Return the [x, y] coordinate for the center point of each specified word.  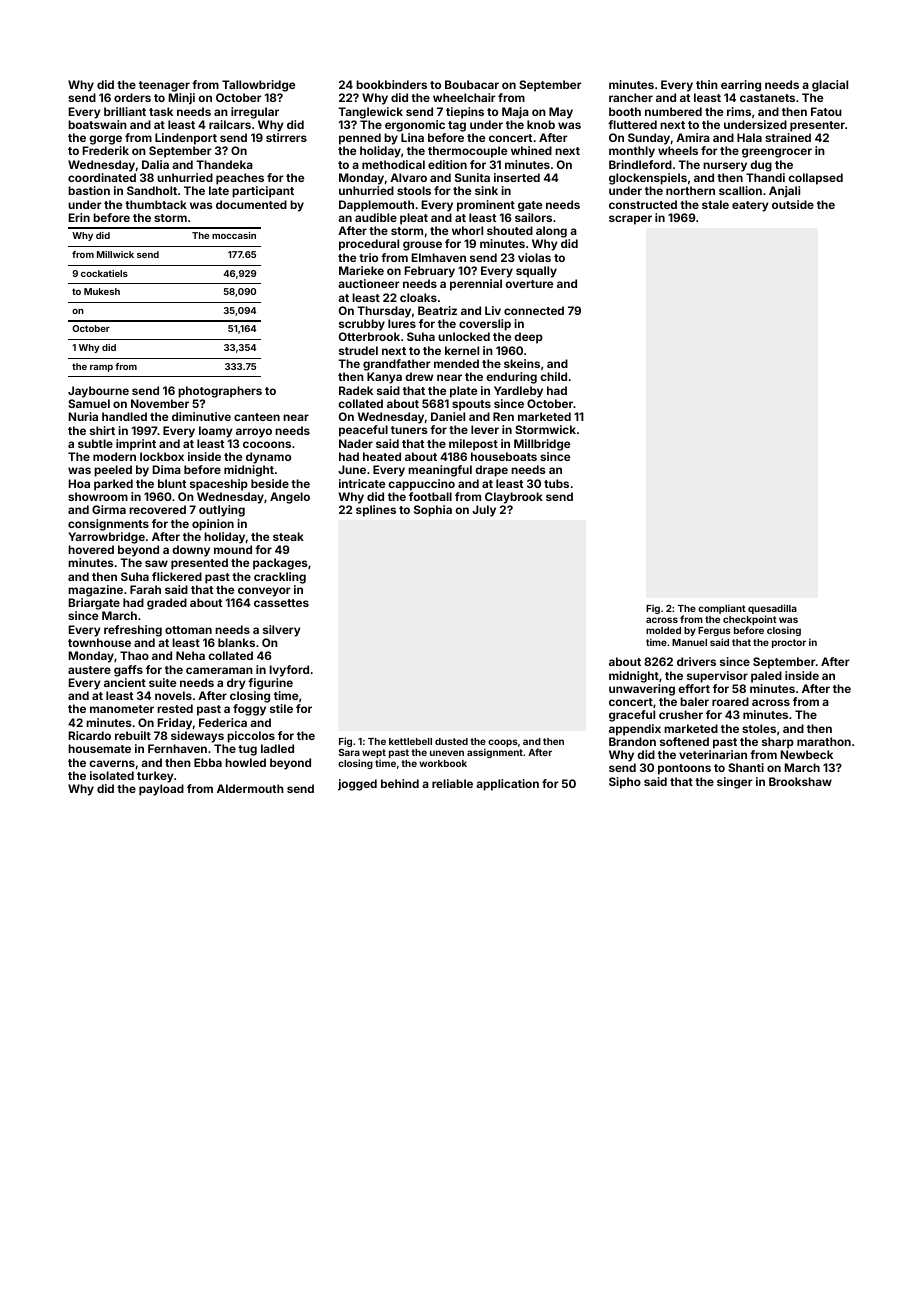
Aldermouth [250, 788]
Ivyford [289, 671]
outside [793, 204]
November [160, 403]
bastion [89, 190]
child [553, 376]
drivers [696, 661]
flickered [177, 576]
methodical [393, 164]
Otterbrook [369, 336]
